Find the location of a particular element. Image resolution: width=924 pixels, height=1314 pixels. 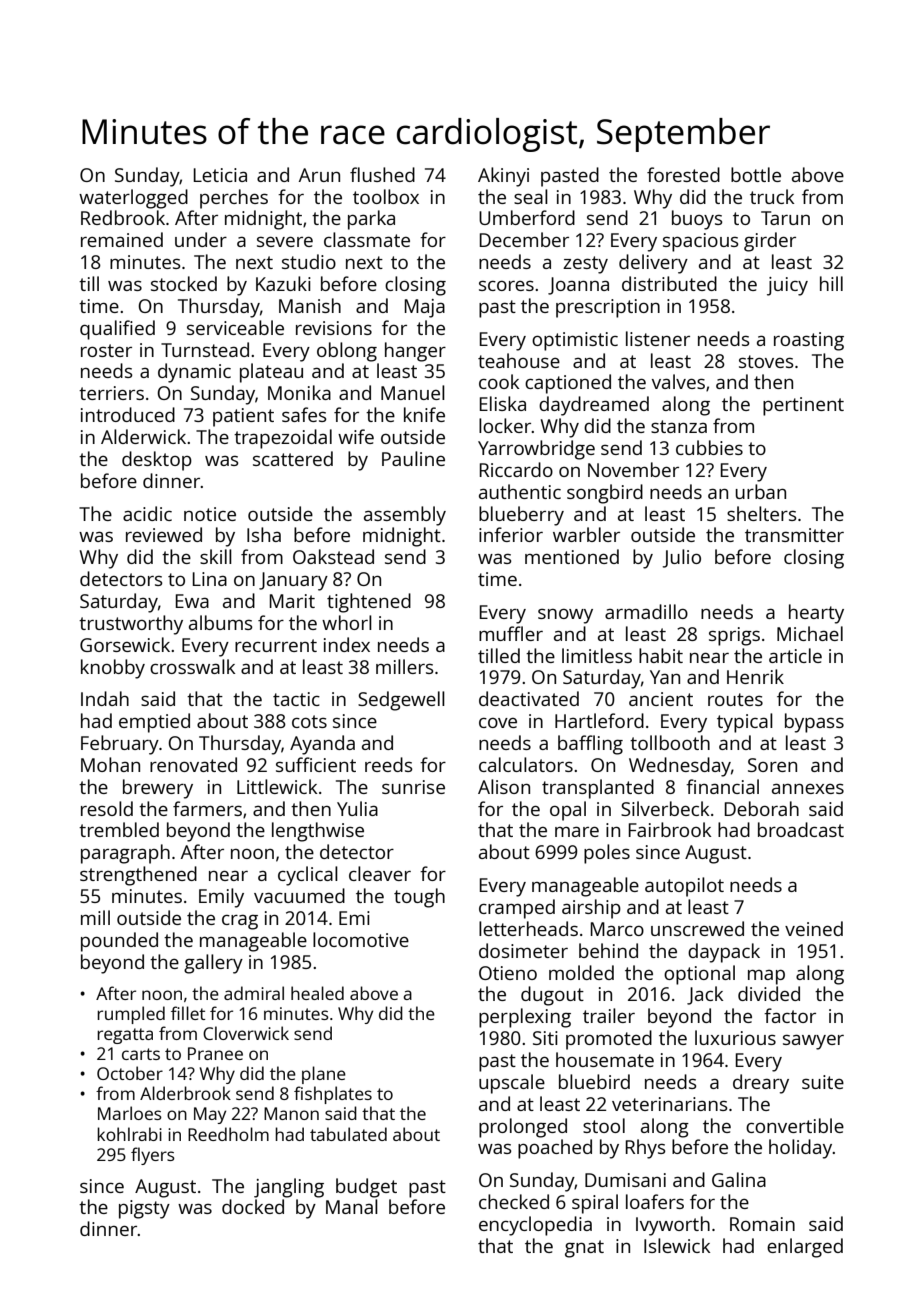

bottle is located at coordinates (756, 174).
